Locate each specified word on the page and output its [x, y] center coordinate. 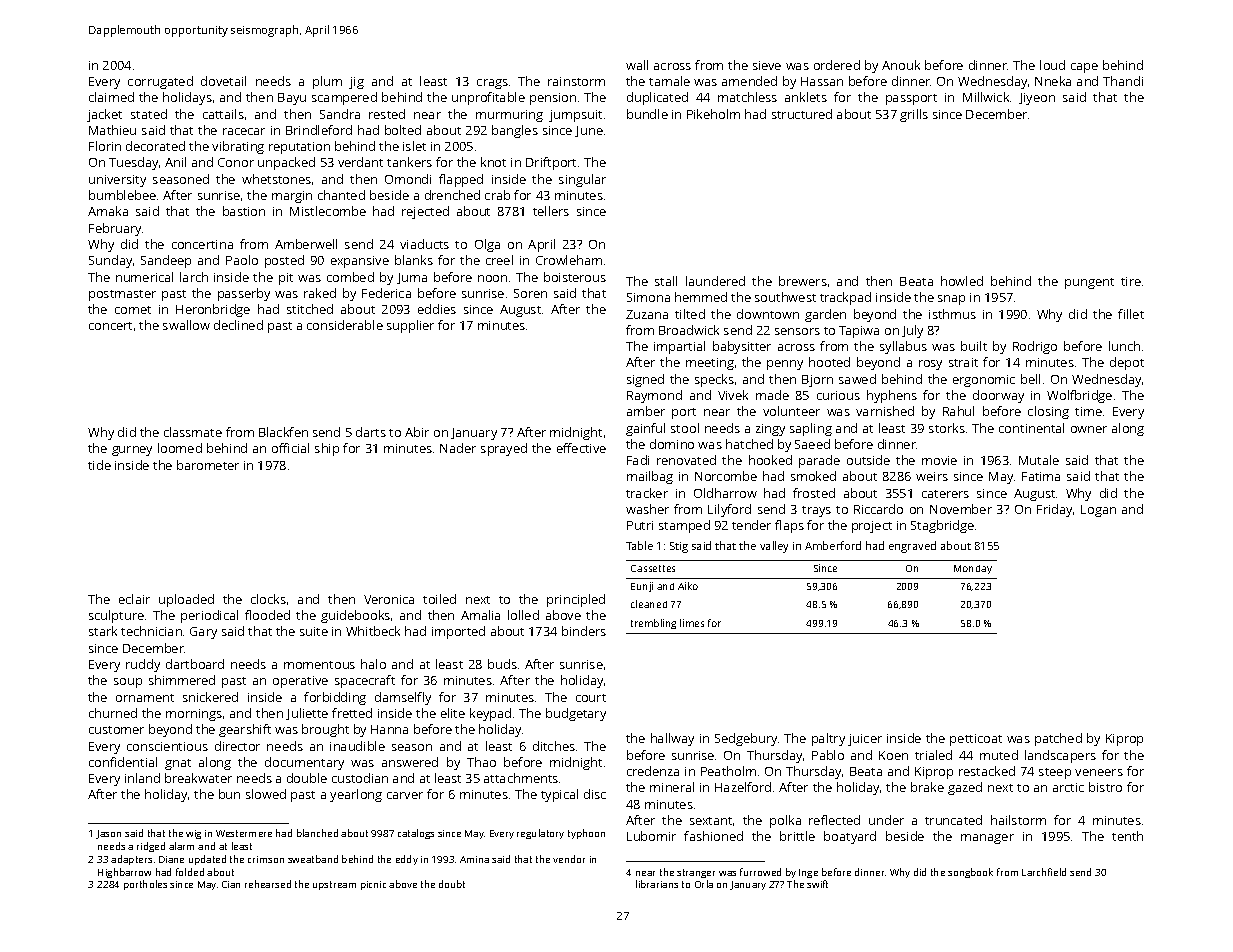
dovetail [223, 81]
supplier [410, 326]
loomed [180, 448]
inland [142, 778]
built [974, 346]
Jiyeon [1037, 99]
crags [492, 84]
